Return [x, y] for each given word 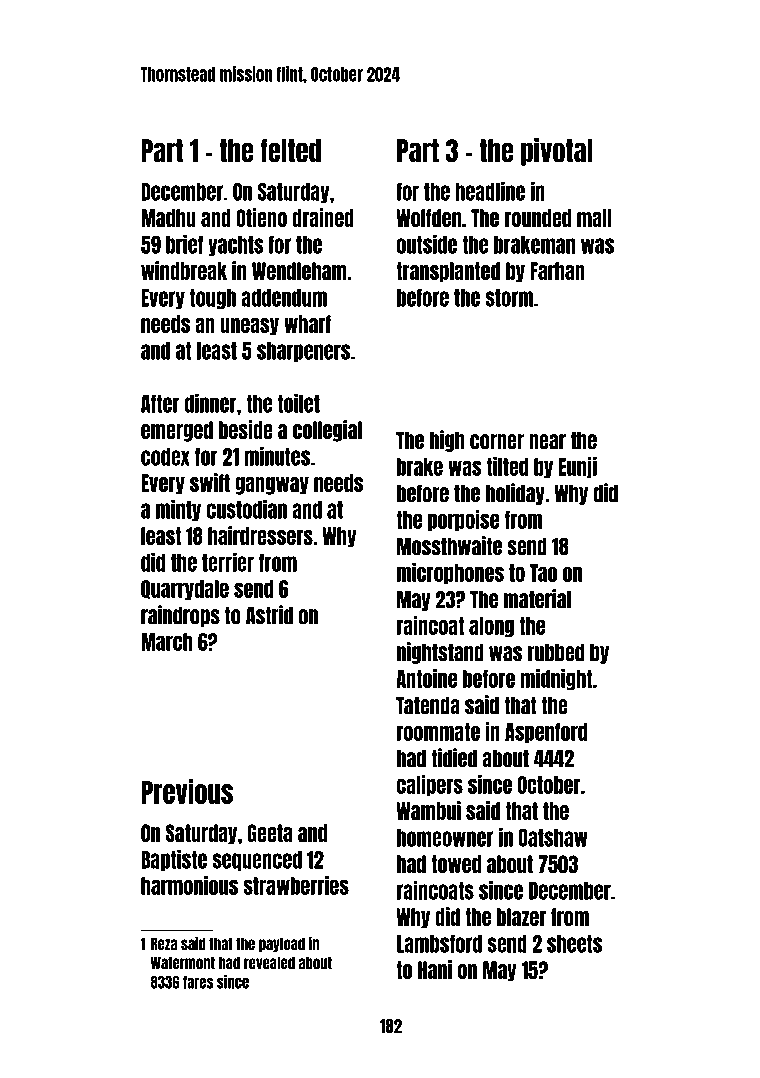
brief [184, 244]
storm [509, 298]
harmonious [189, 885]
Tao [543, 573]
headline [490, 191]
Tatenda [428, 705]
